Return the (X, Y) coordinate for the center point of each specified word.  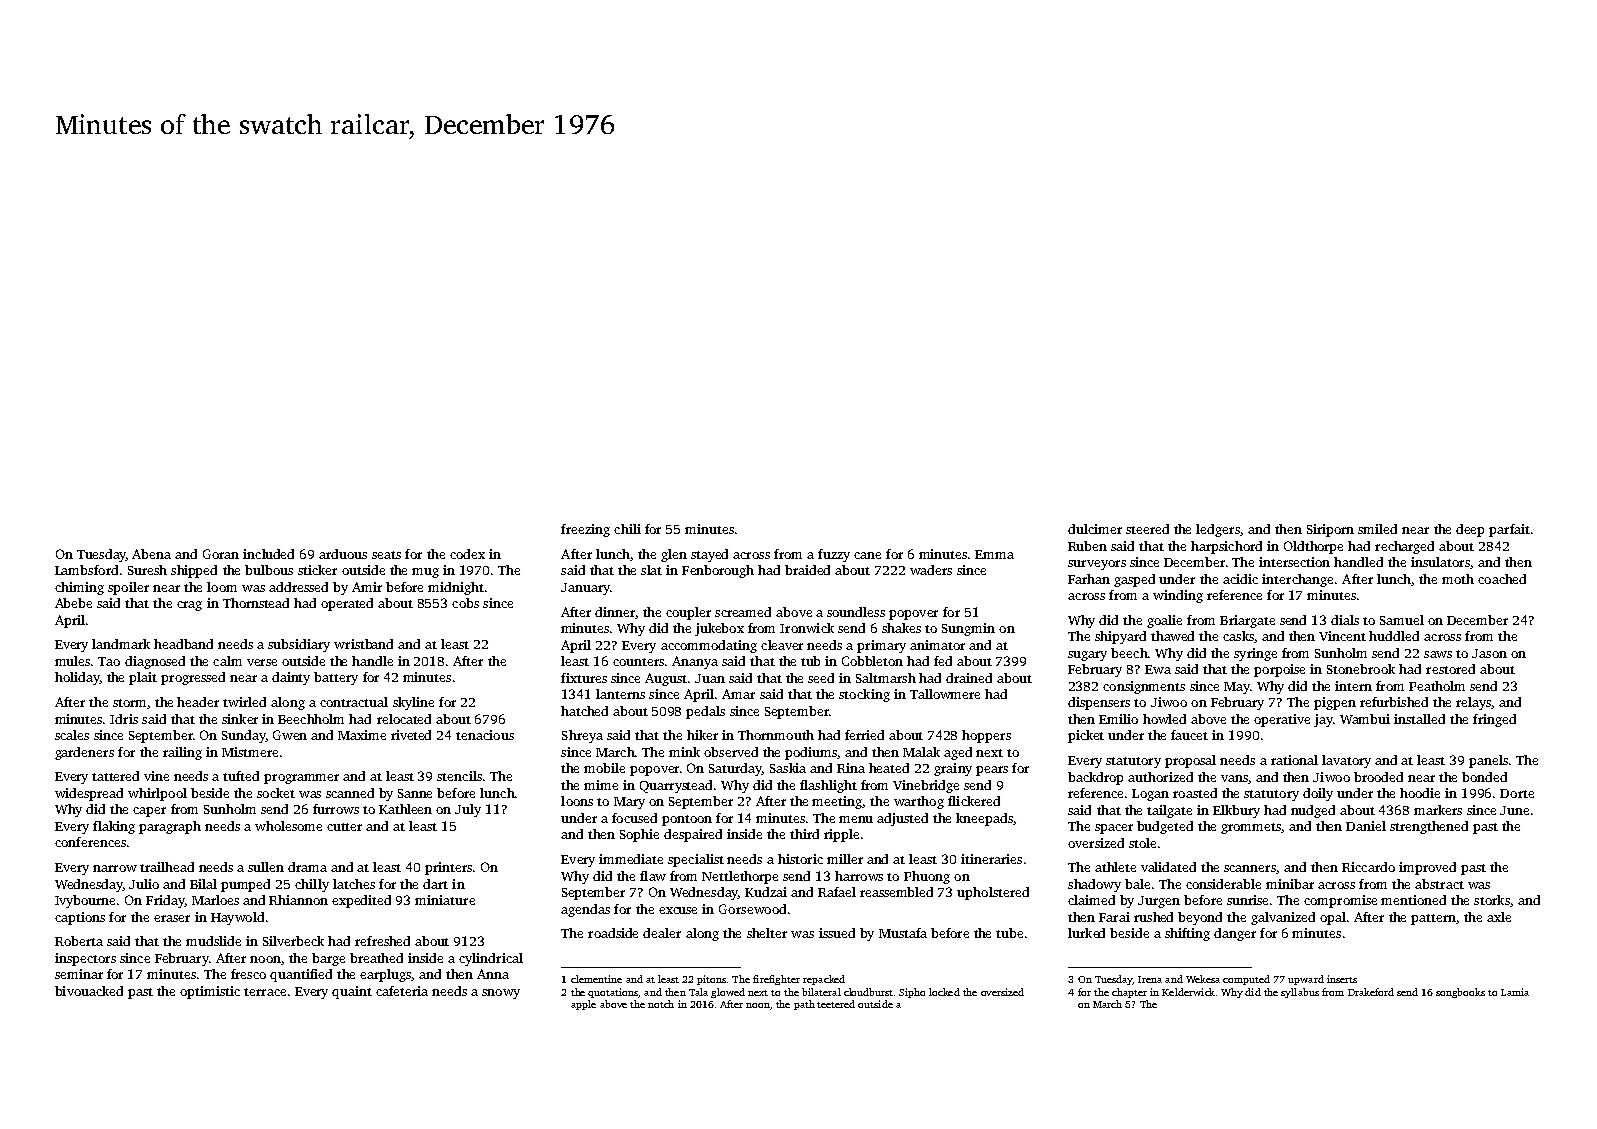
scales (72, 735)
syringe (1255, 654)
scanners (1250, 868)
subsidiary (299, 645)
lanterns (620, 694)
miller (845, 859)
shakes (901, 628)
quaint (352, 992)
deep (1470, 530)
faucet (1189, 735)
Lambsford (86, 570)
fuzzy (834, 555)
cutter (344, 827)
